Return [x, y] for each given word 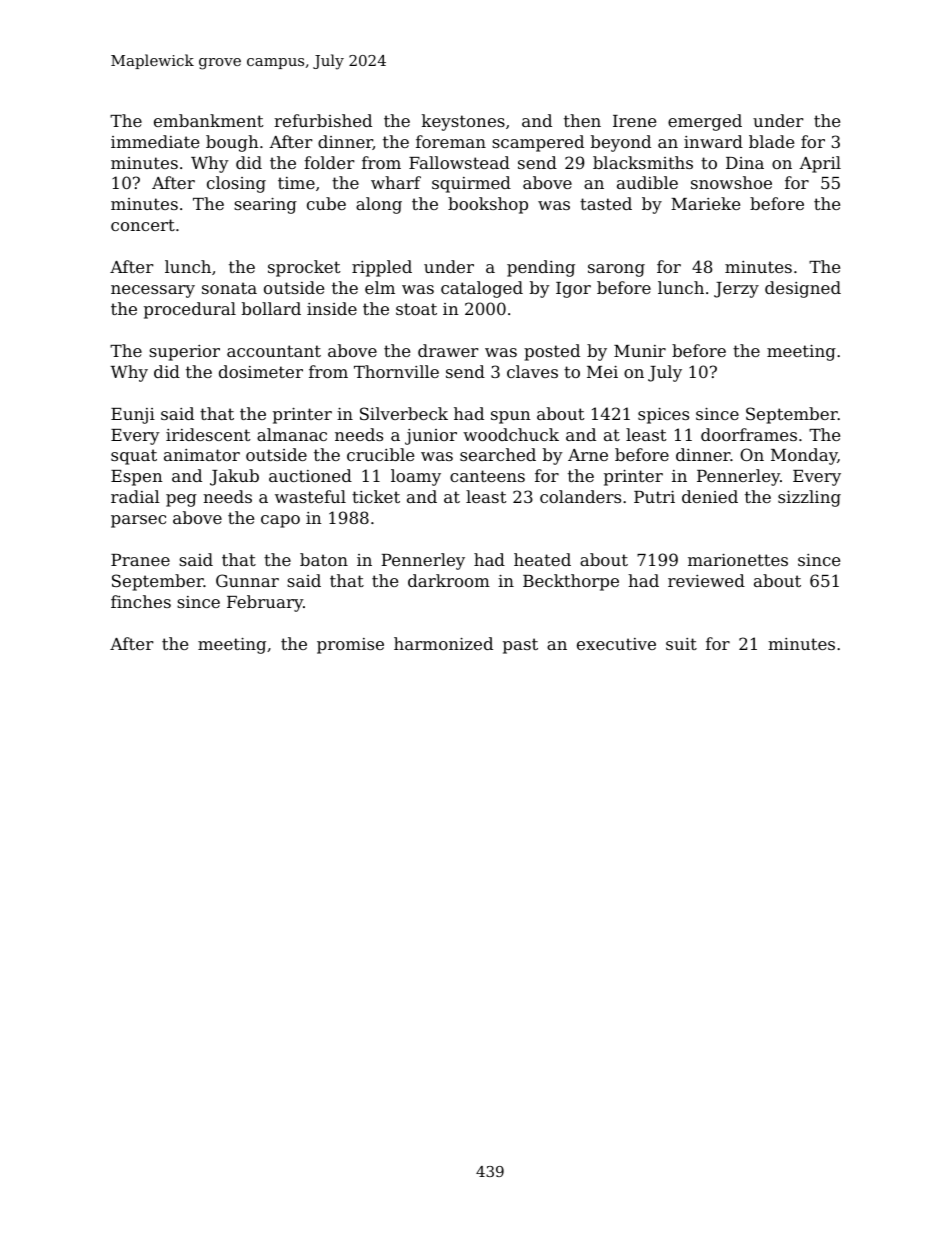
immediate [155, 141]
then [582, 120]
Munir [640, 351]
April [820, 164]
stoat [416, 309]
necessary [153, 291]
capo [280, 521]
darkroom [449, 580]
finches [141, 601]
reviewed [706, 580]
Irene [634, 121]
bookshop [488, 205]
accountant [274, 351]
